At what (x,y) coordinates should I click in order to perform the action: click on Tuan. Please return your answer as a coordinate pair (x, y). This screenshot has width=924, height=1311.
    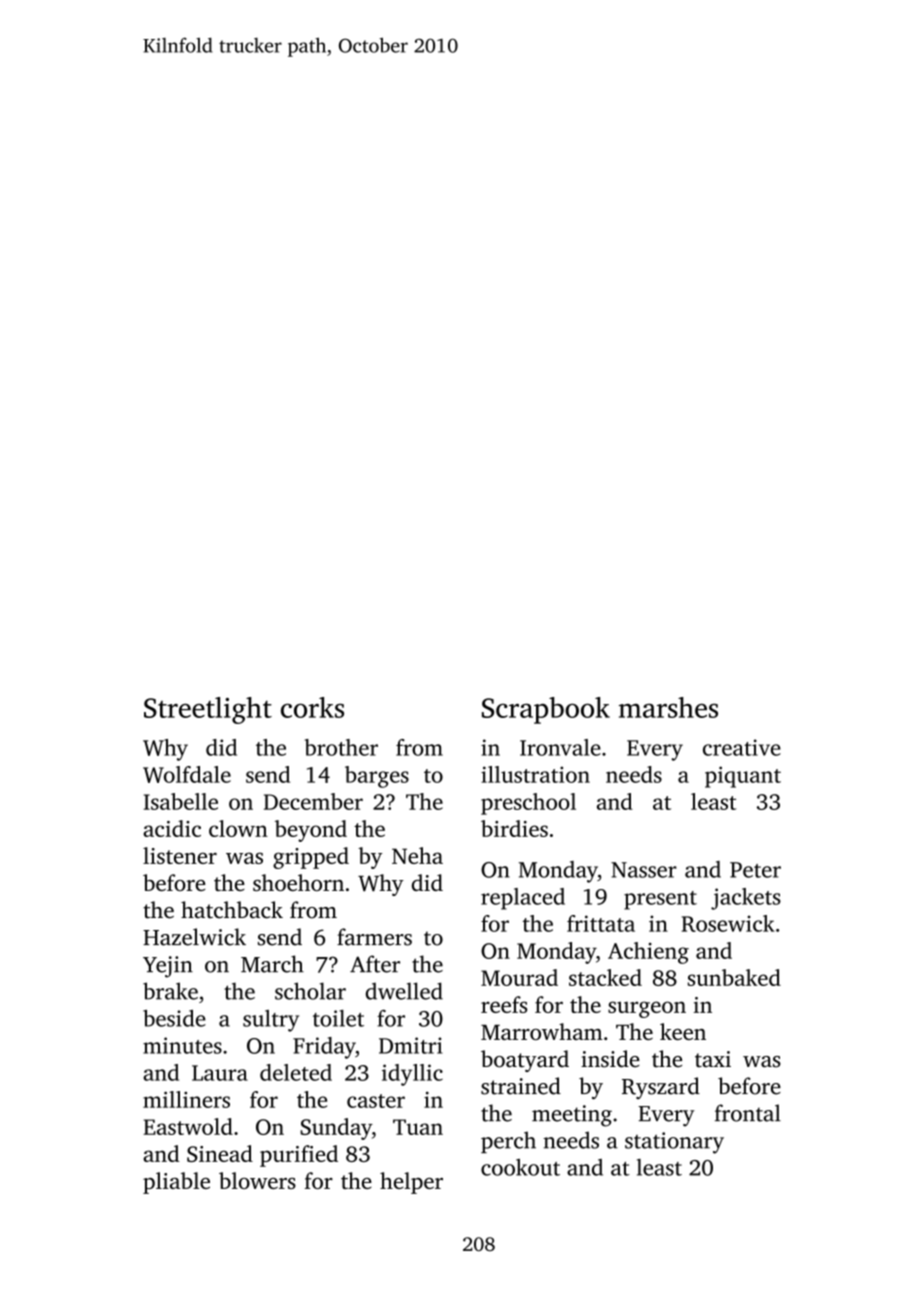
    Looking at the image, I should click on (418, 1127).
